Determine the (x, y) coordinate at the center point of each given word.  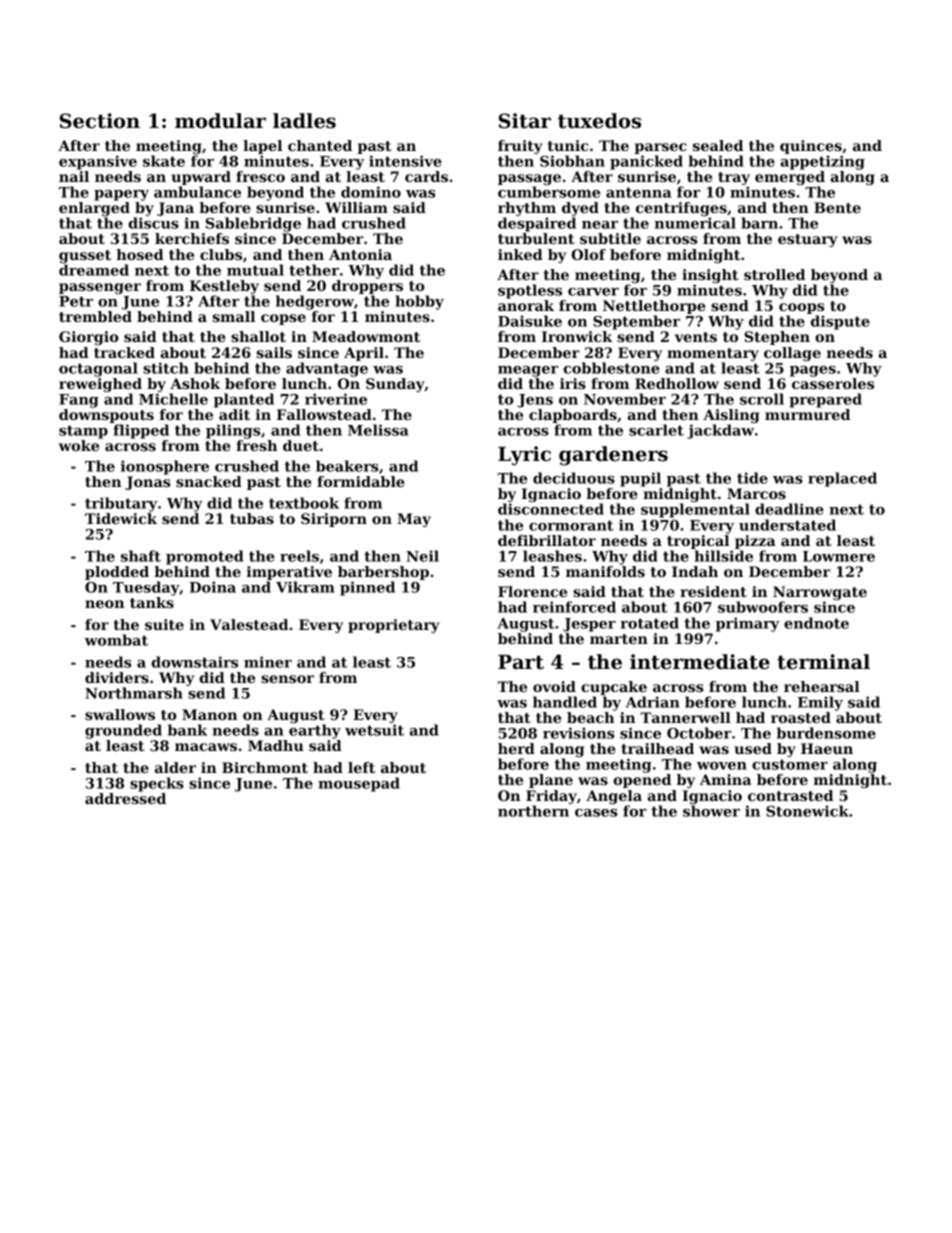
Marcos (756, 493)
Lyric (524, 456)
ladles (304, 121)
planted (244, 400)
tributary (121, 504)
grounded (123, 731)
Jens (535, 401)
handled (565, 702)
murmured (807, 414)
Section (100, 121)
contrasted (790, 795)
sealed (718, 145)
